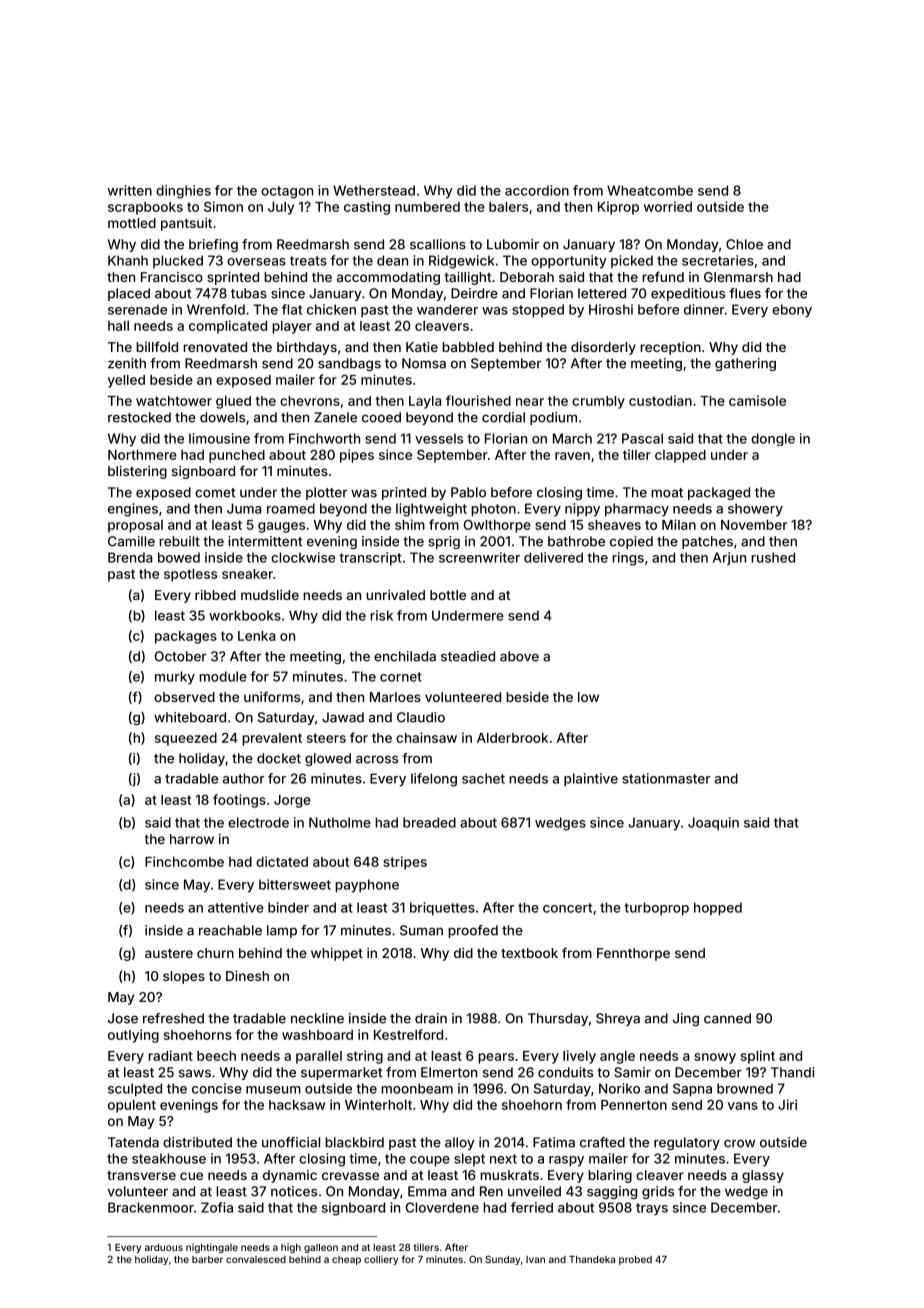 This screenshot has width=924, height=1308. I want to click on convalesced, so click(256, 1259).
